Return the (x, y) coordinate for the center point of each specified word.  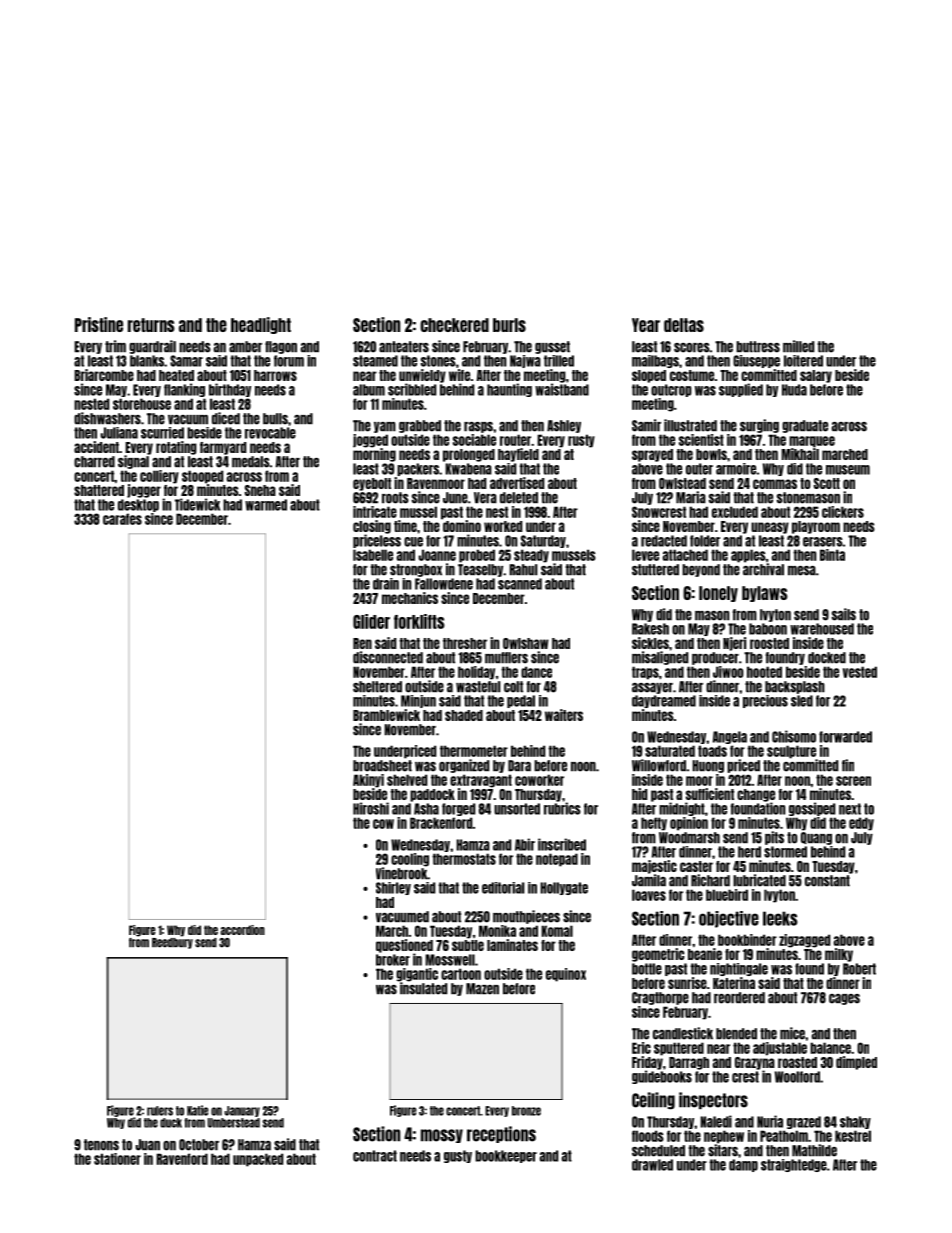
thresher (465, 643)
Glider (371, 621)
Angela (730, 737)
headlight (261, 325)
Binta (832, 555)
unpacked (258, 1160)
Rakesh (650, 629)
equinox (566, 975)
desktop (138, 505)
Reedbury (172, 943)
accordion (243, 930)
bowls (711, 454)
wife (459, 375)
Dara (519, 766)
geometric (658, 955)
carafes (122, 519)
